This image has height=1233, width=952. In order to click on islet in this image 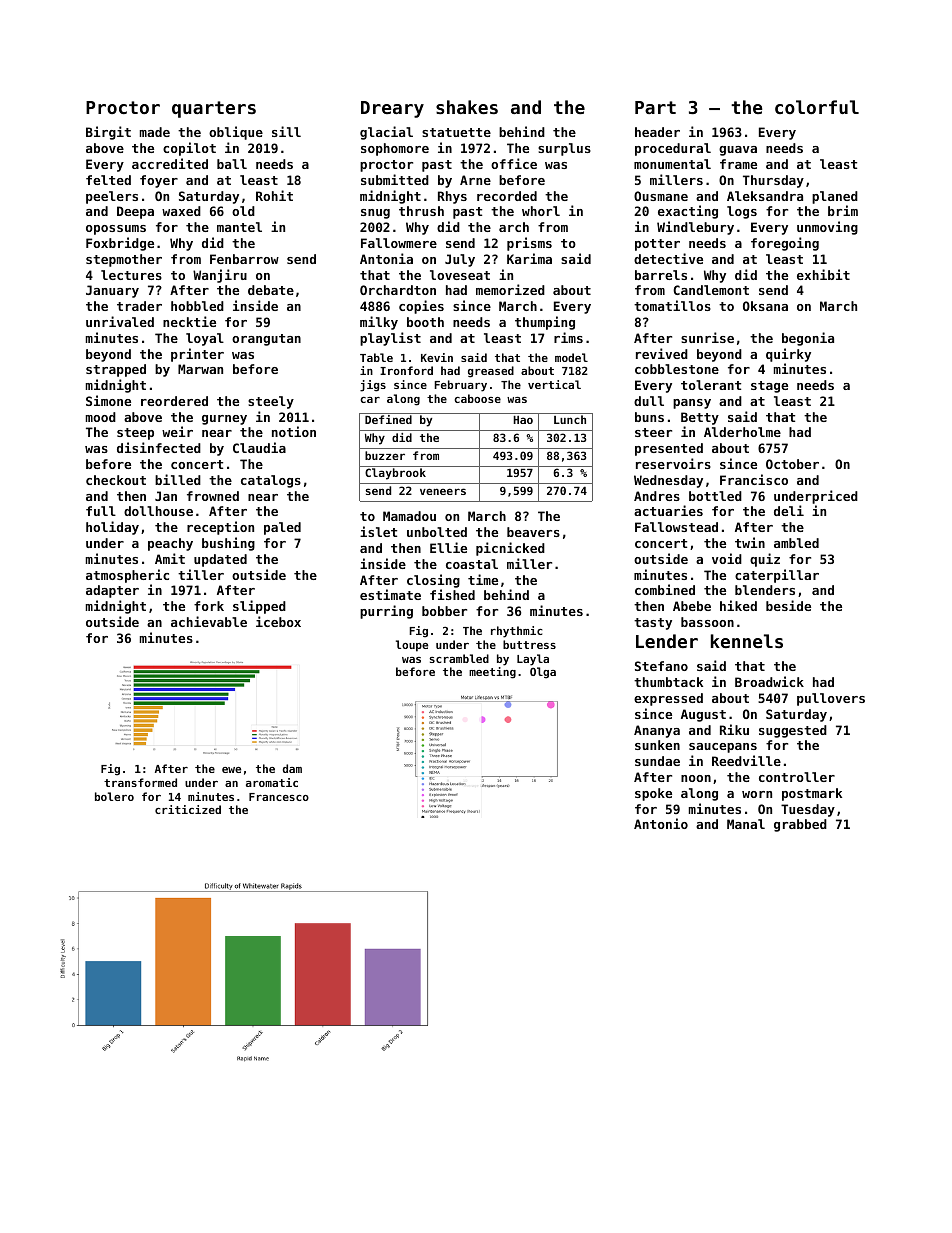, I will do `click(378, 531)`.
